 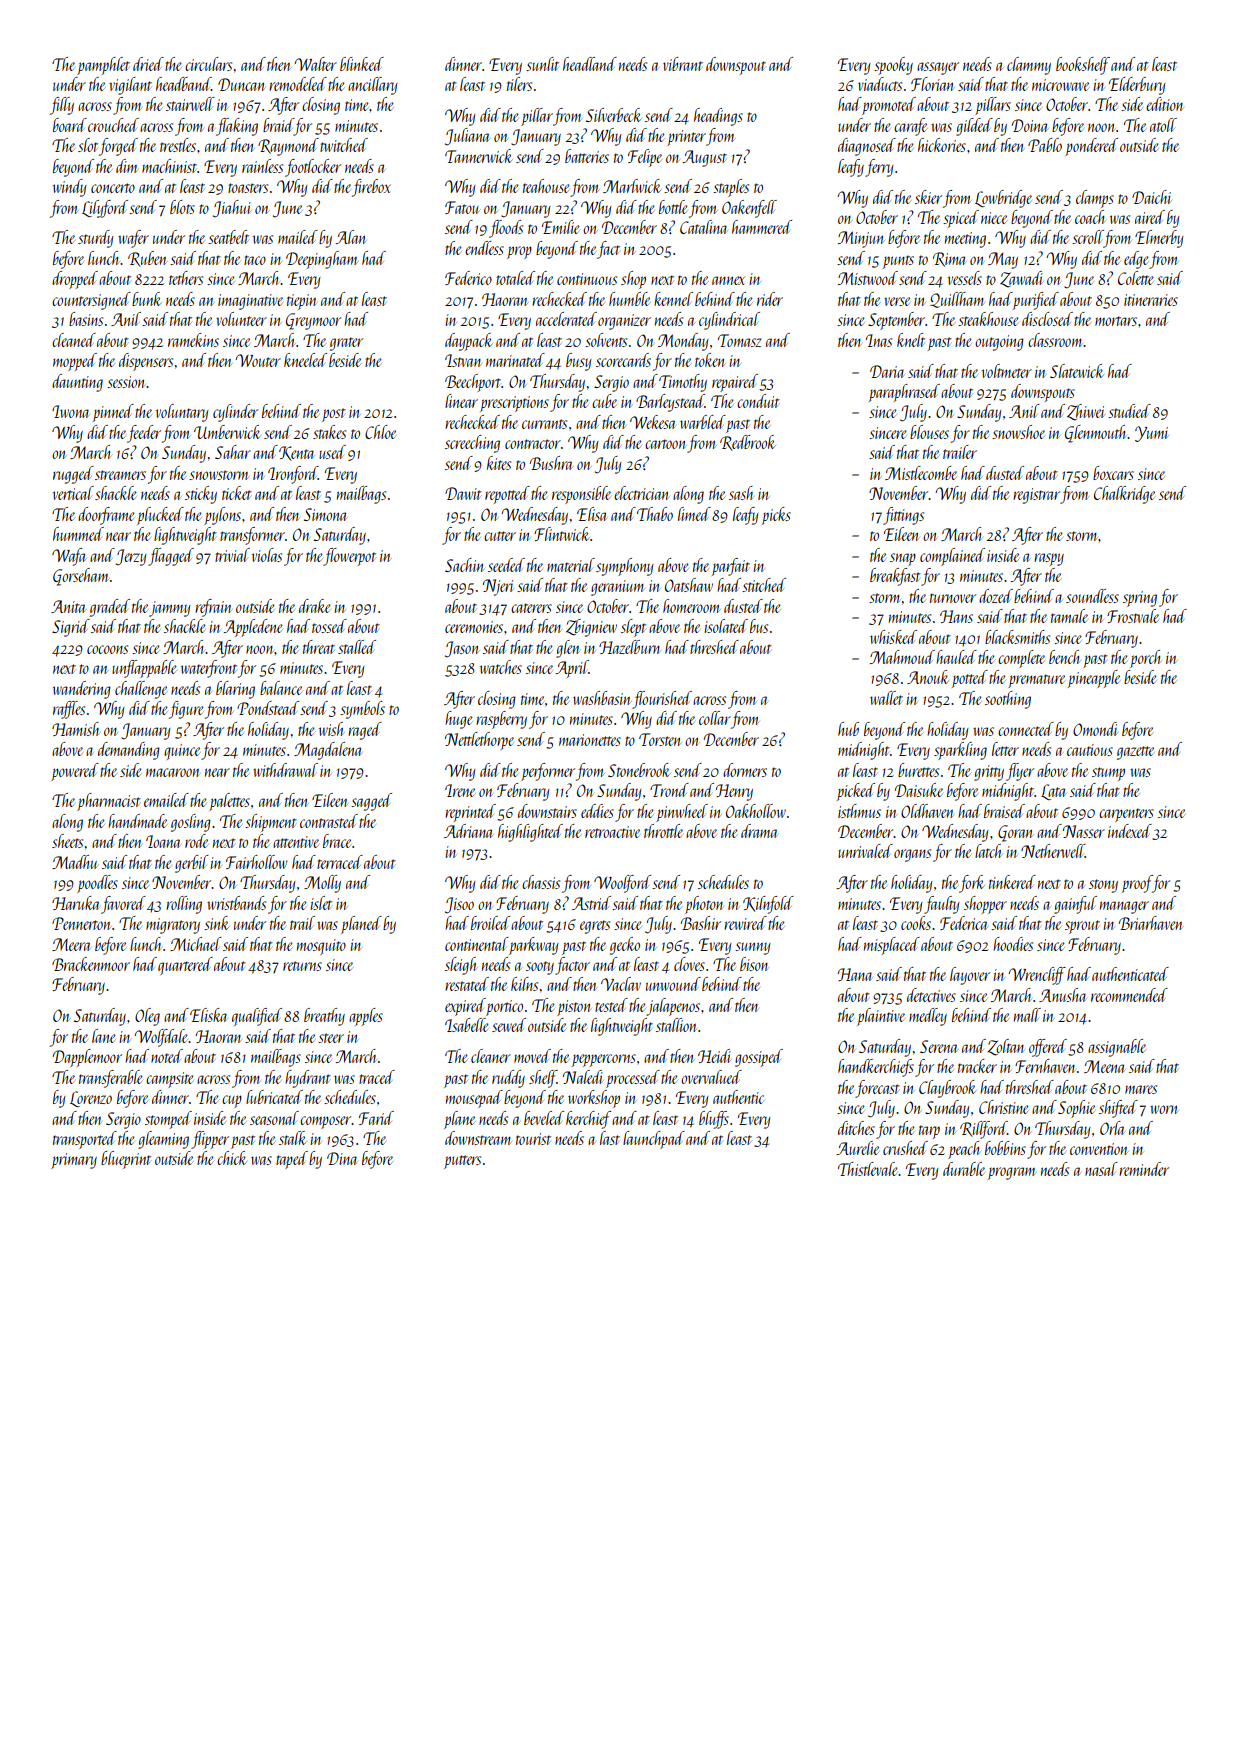 I want to click on Walter, so click(x=315, y=64).
